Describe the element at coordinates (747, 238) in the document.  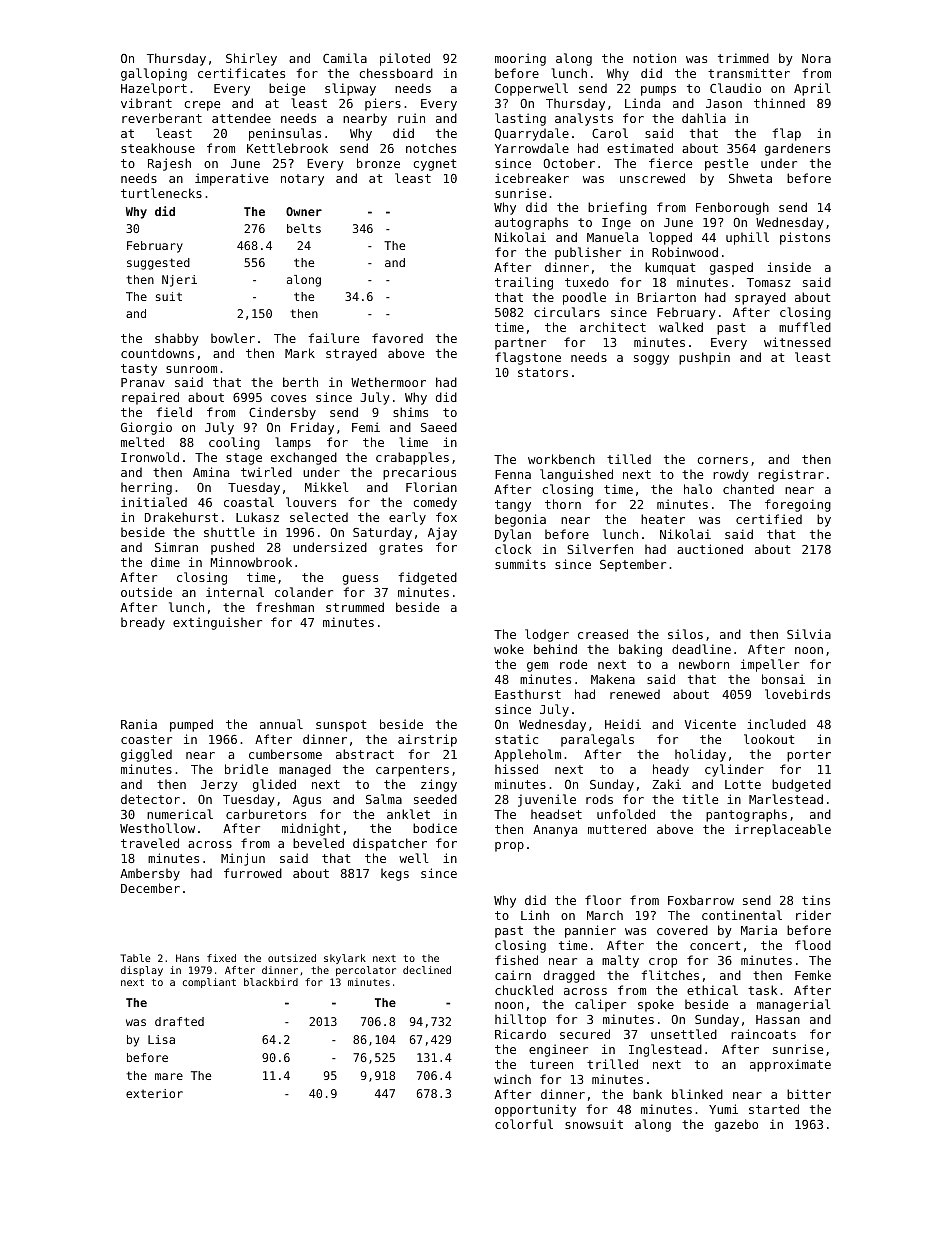
I see `uphill` at that location.
